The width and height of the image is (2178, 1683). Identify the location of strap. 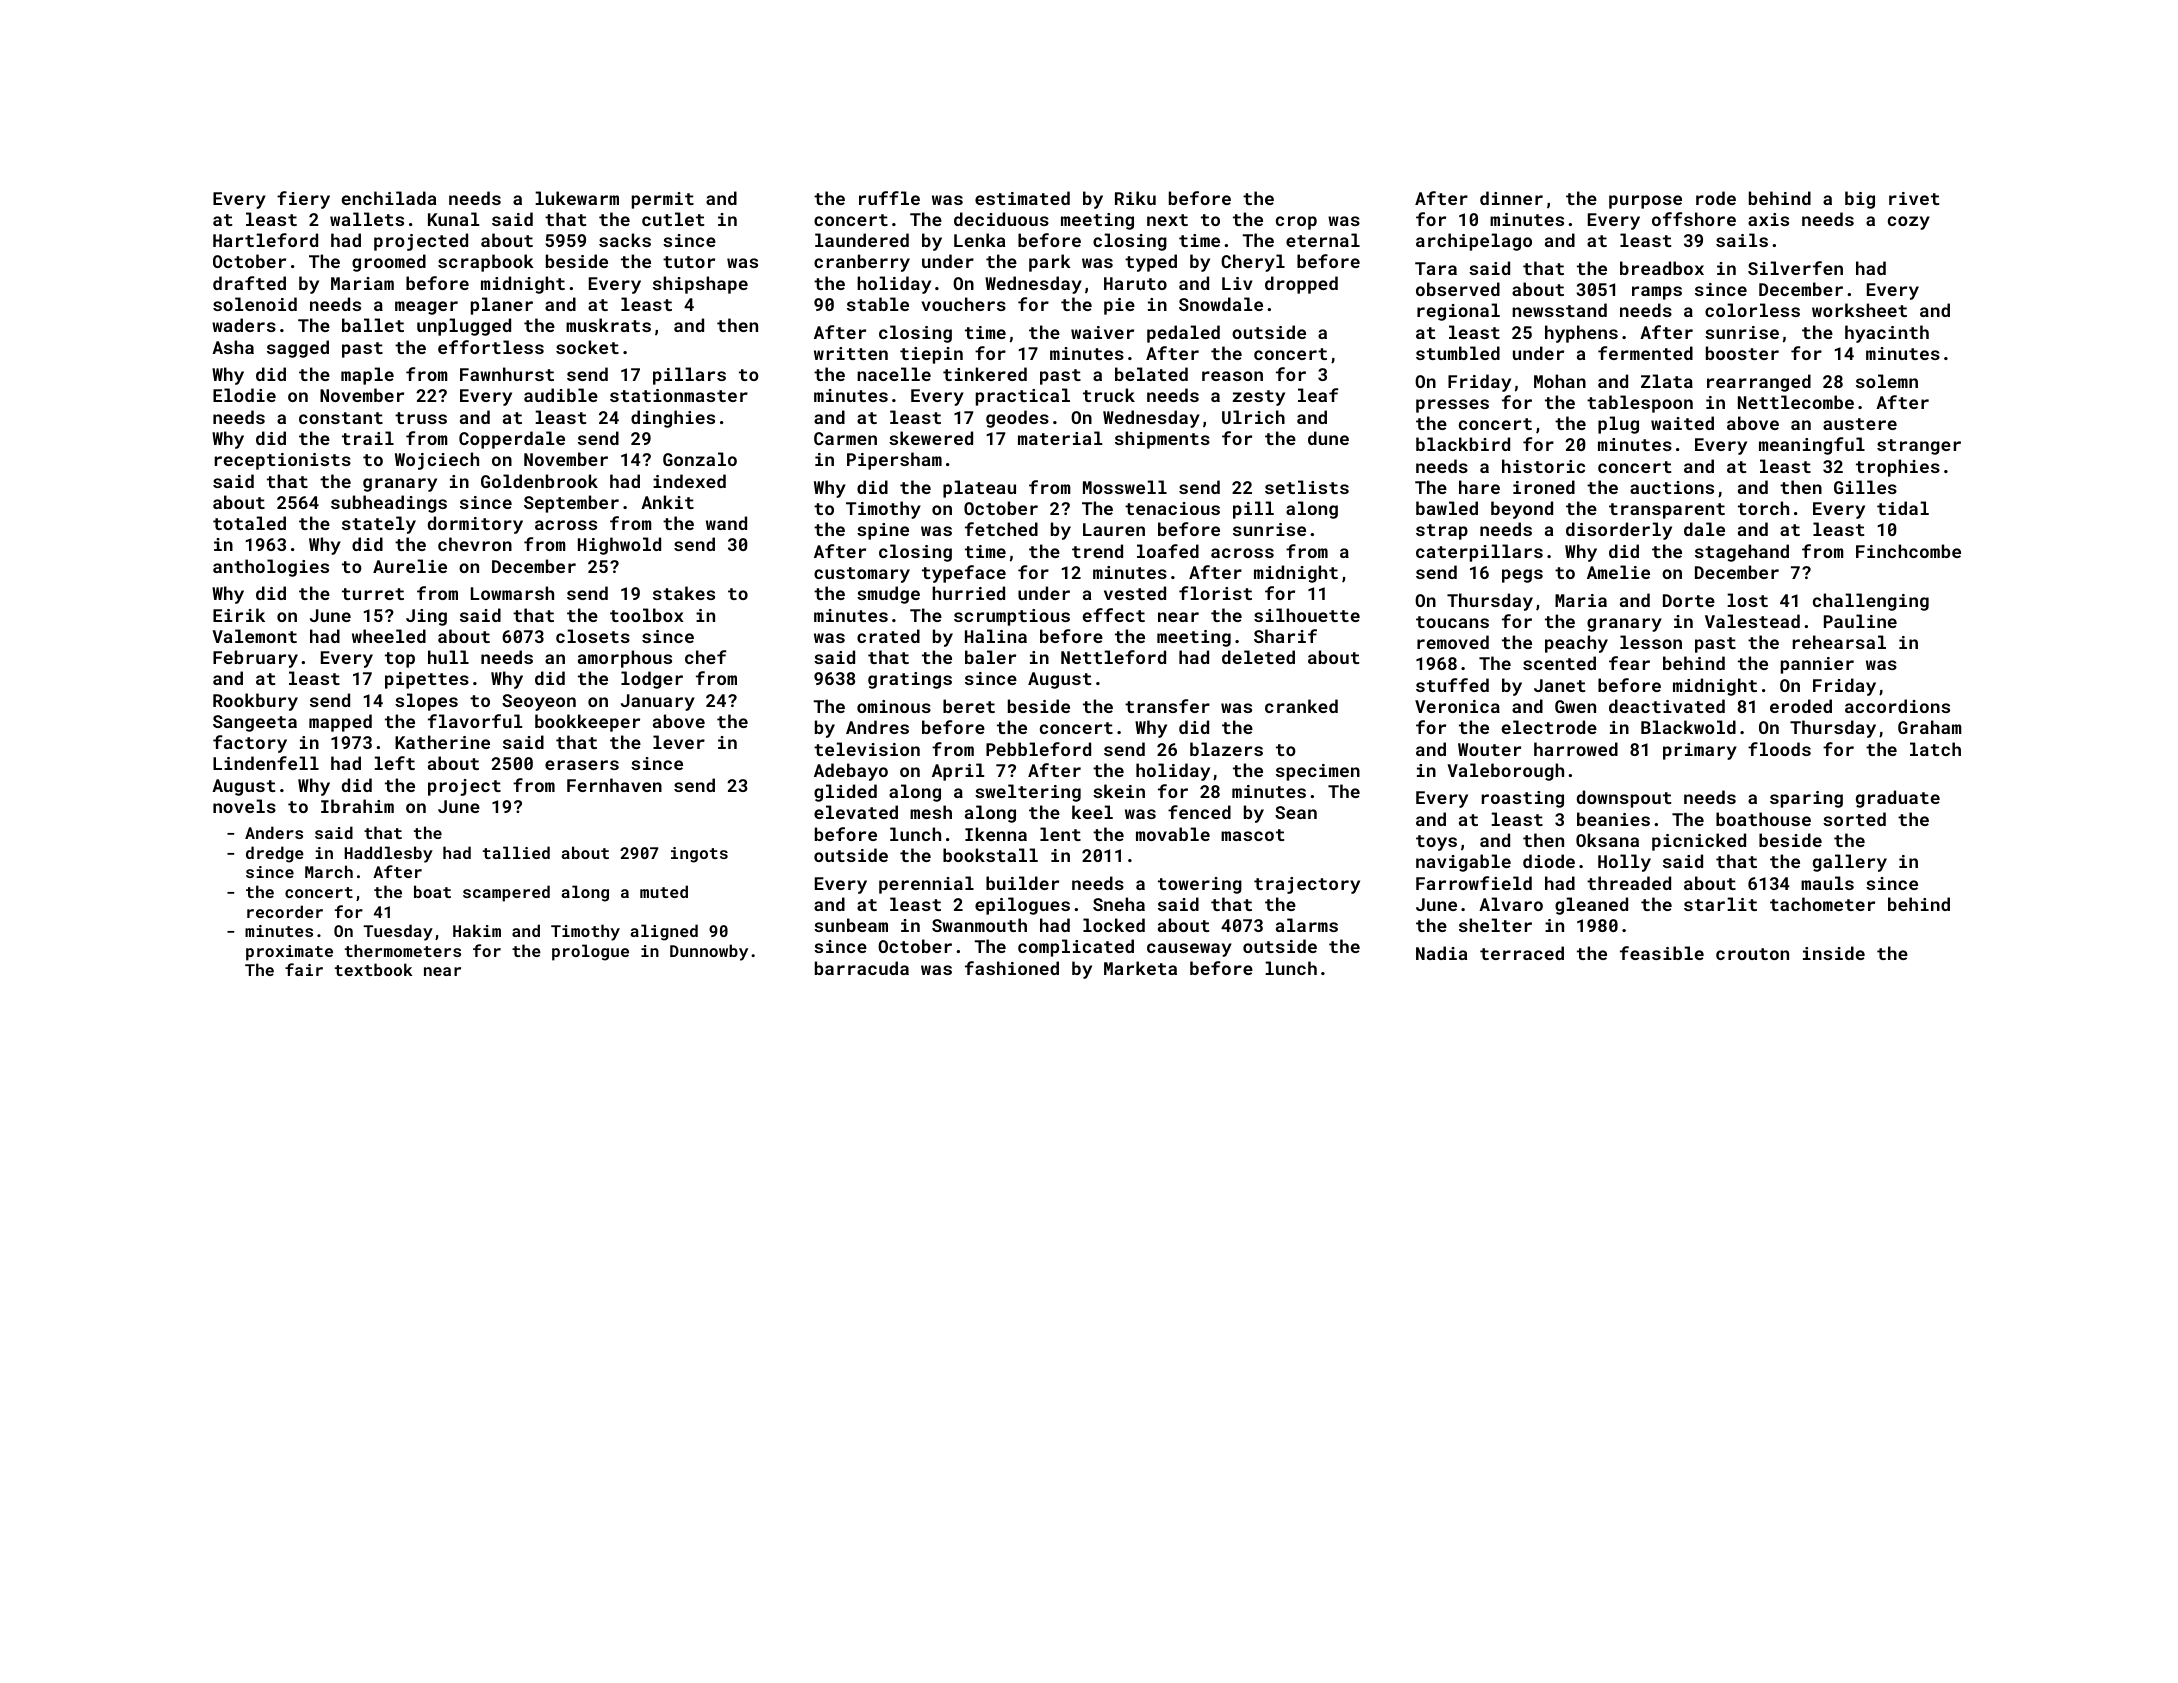
(1442, 532).
